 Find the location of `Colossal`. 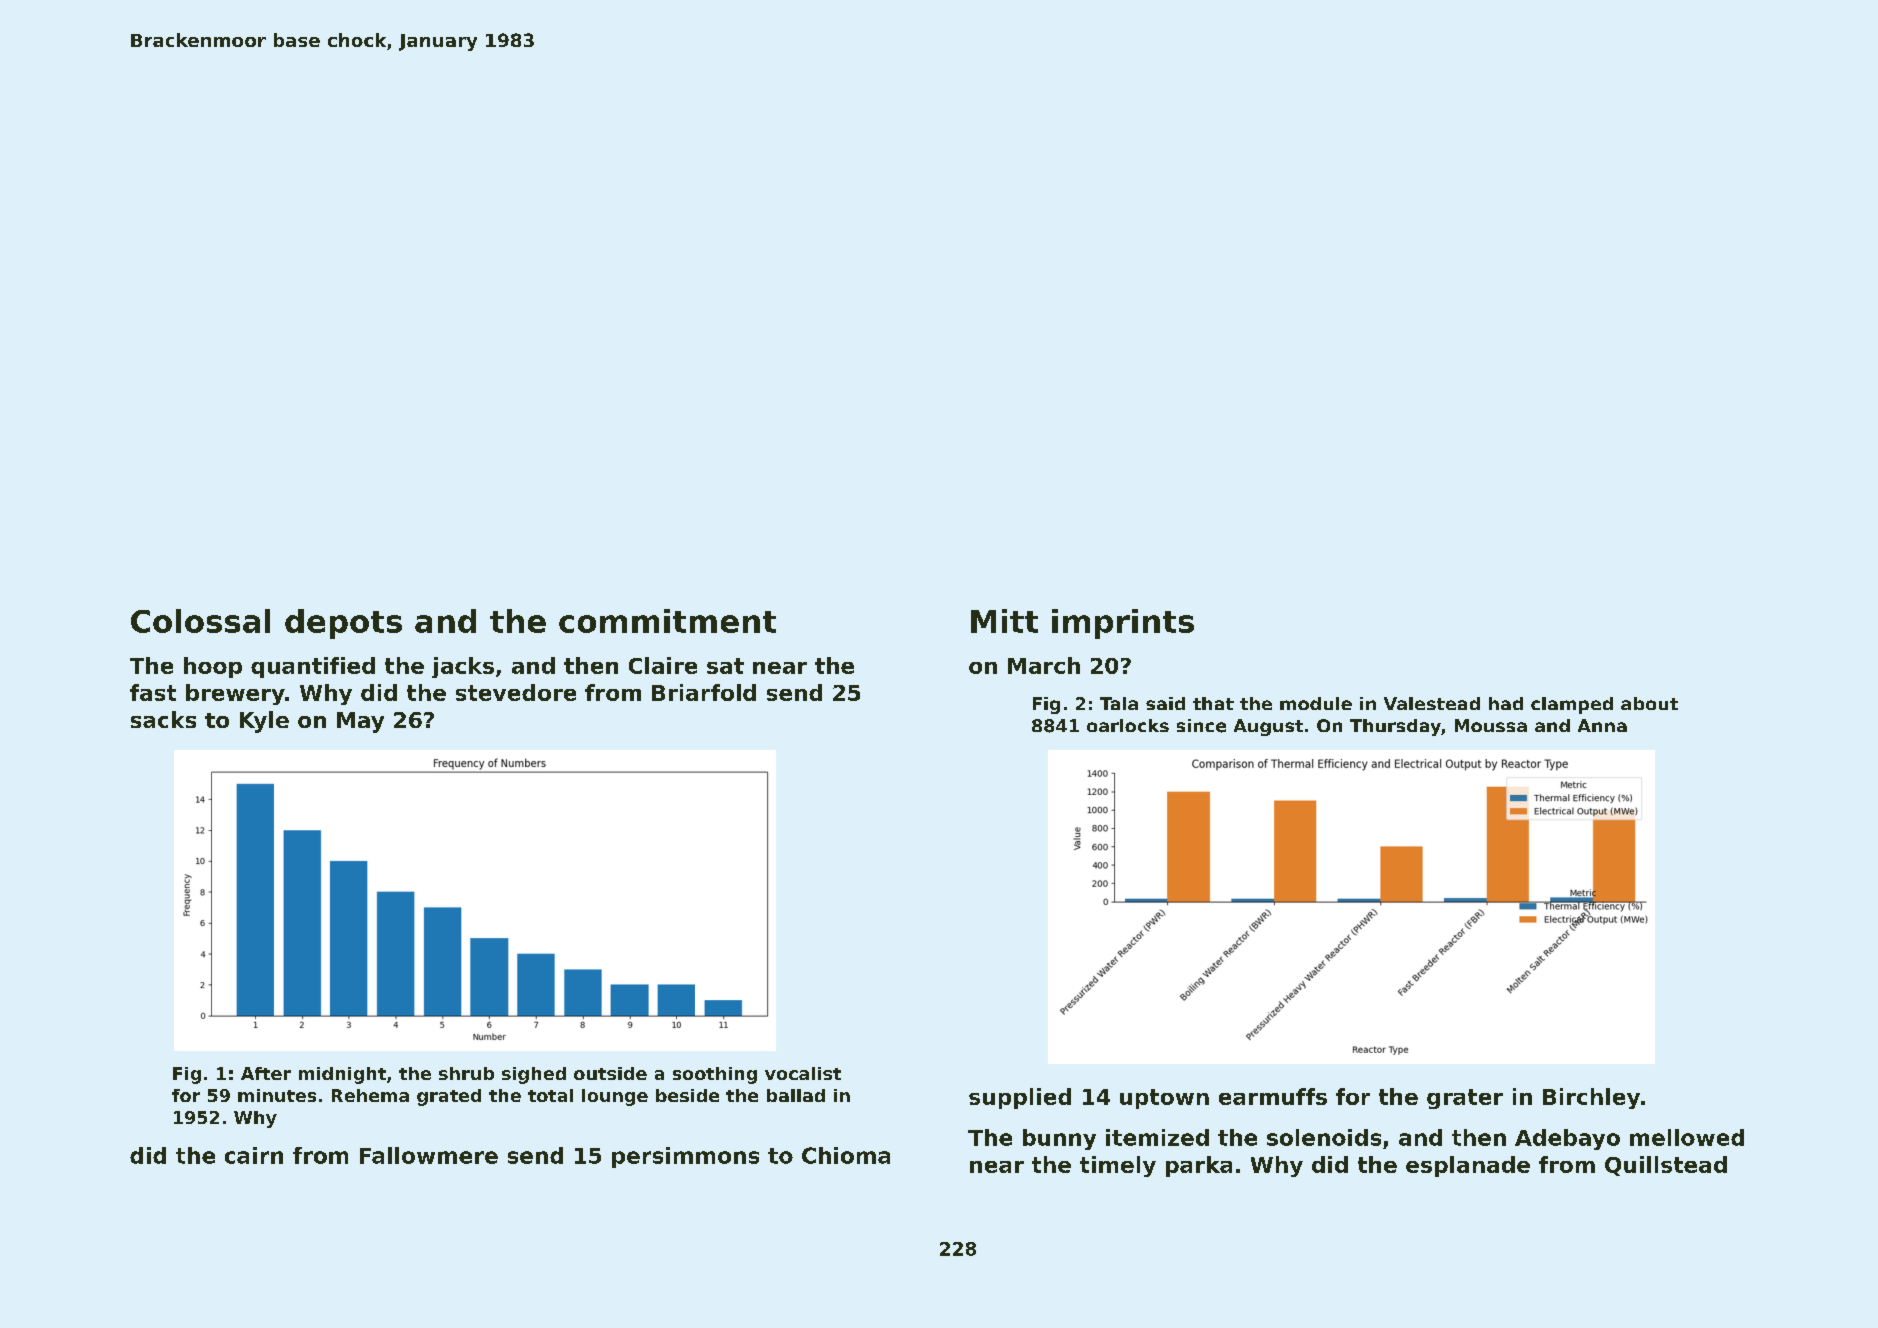

Colossal is located at coordinates (200, 621).
